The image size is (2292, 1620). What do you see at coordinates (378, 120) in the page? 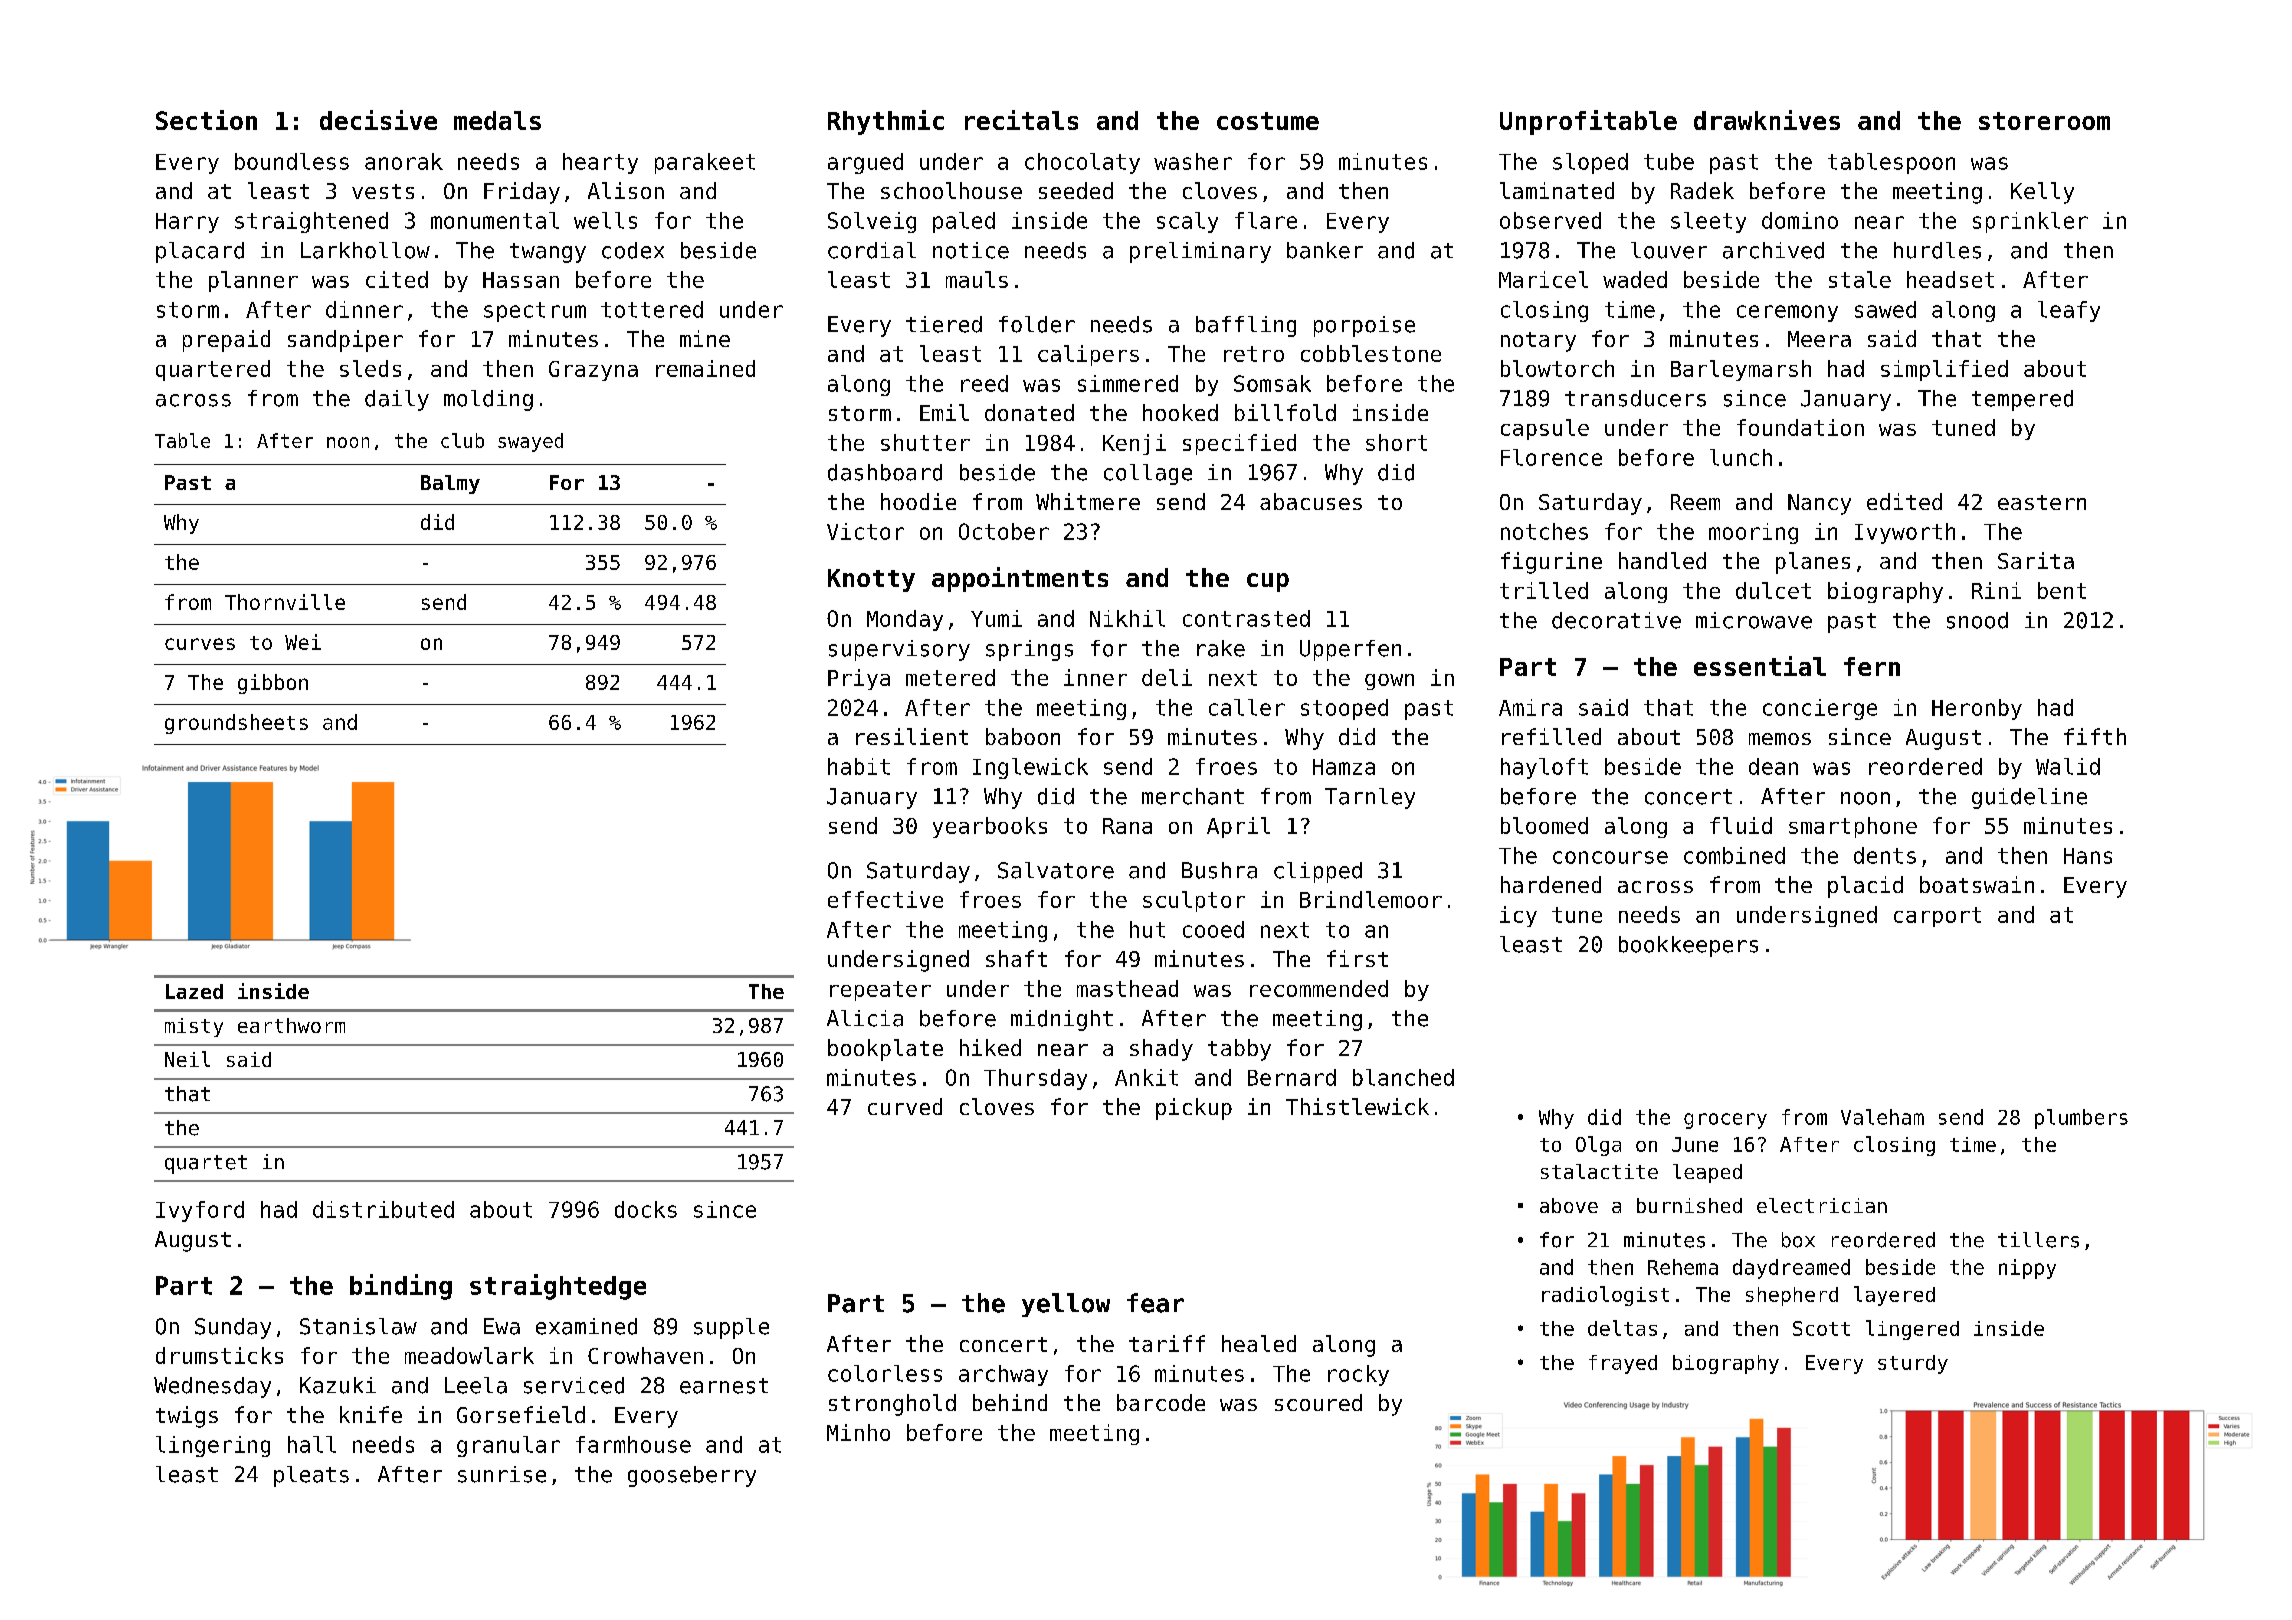
I see `decisive` at bounding box center [378, 120].
